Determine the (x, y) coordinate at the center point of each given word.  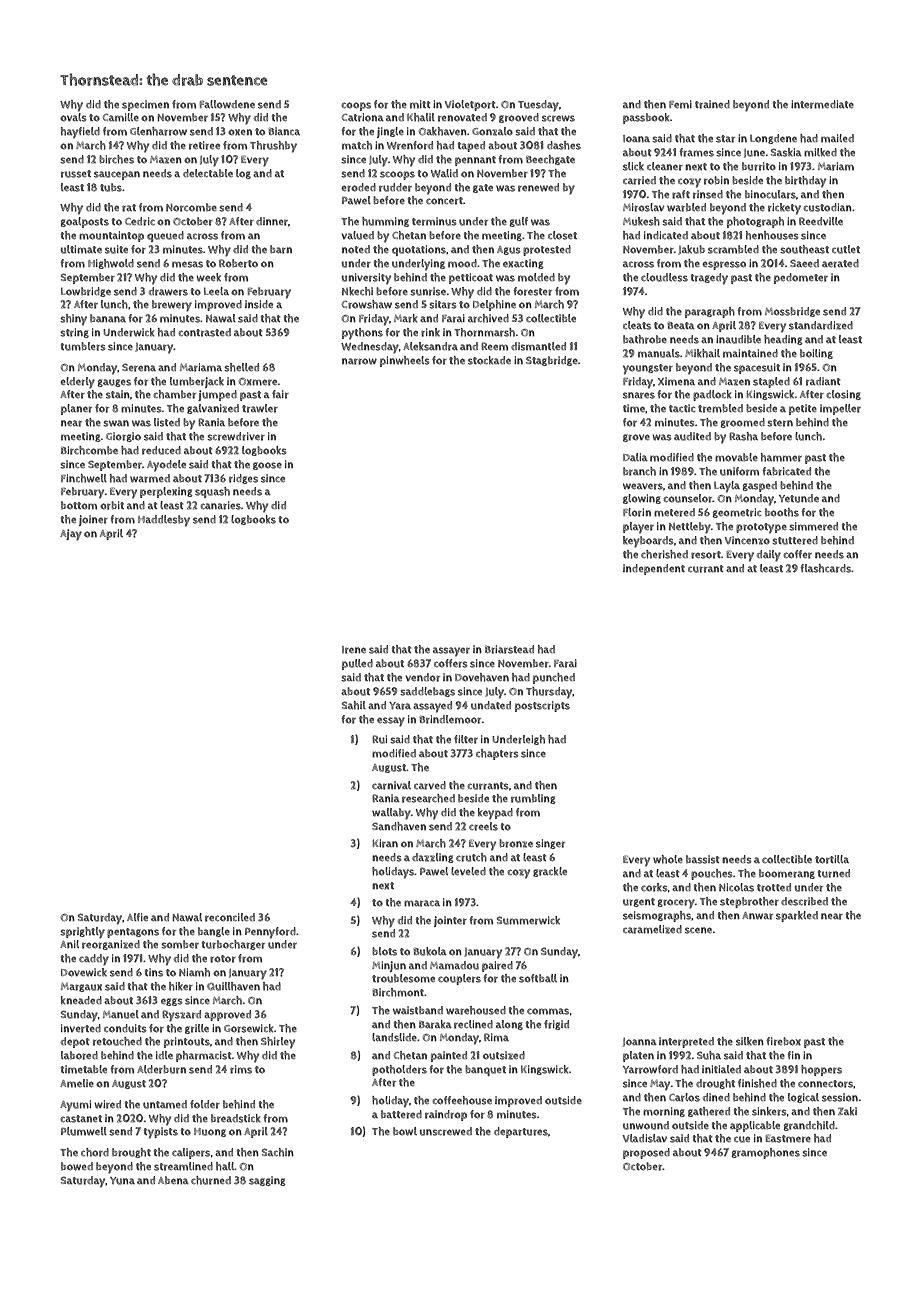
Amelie (77, 1083)
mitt (420, 104)
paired (497, 966)
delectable (208, 173)
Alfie (137, 917)
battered (401, 1114)
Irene (354, 650)
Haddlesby (164, 521)
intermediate (822, 104)
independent (654, 569)
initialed (721, 1069)
